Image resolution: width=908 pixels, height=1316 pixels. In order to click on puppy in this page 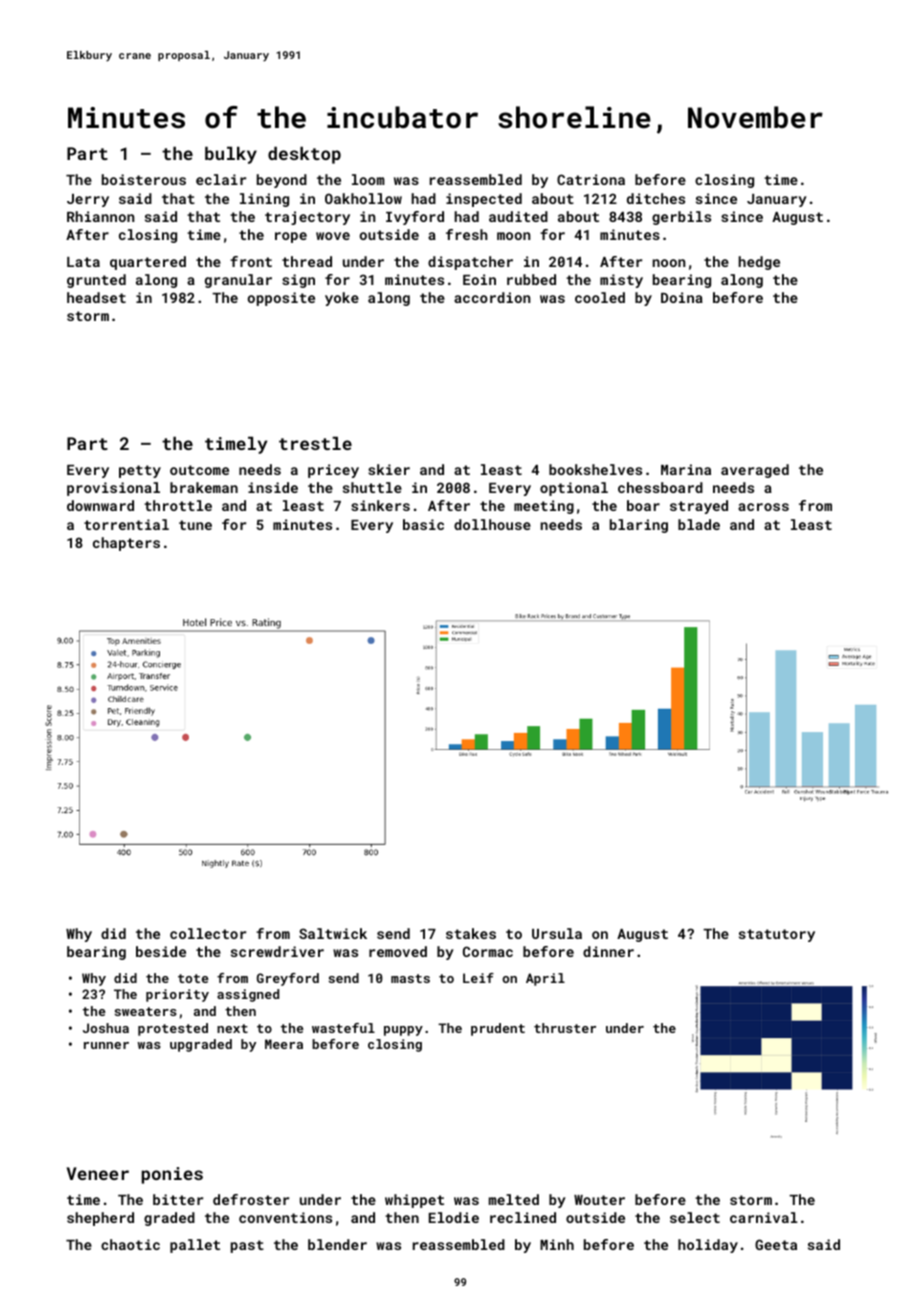, I will do `click(403, 1031)`.
